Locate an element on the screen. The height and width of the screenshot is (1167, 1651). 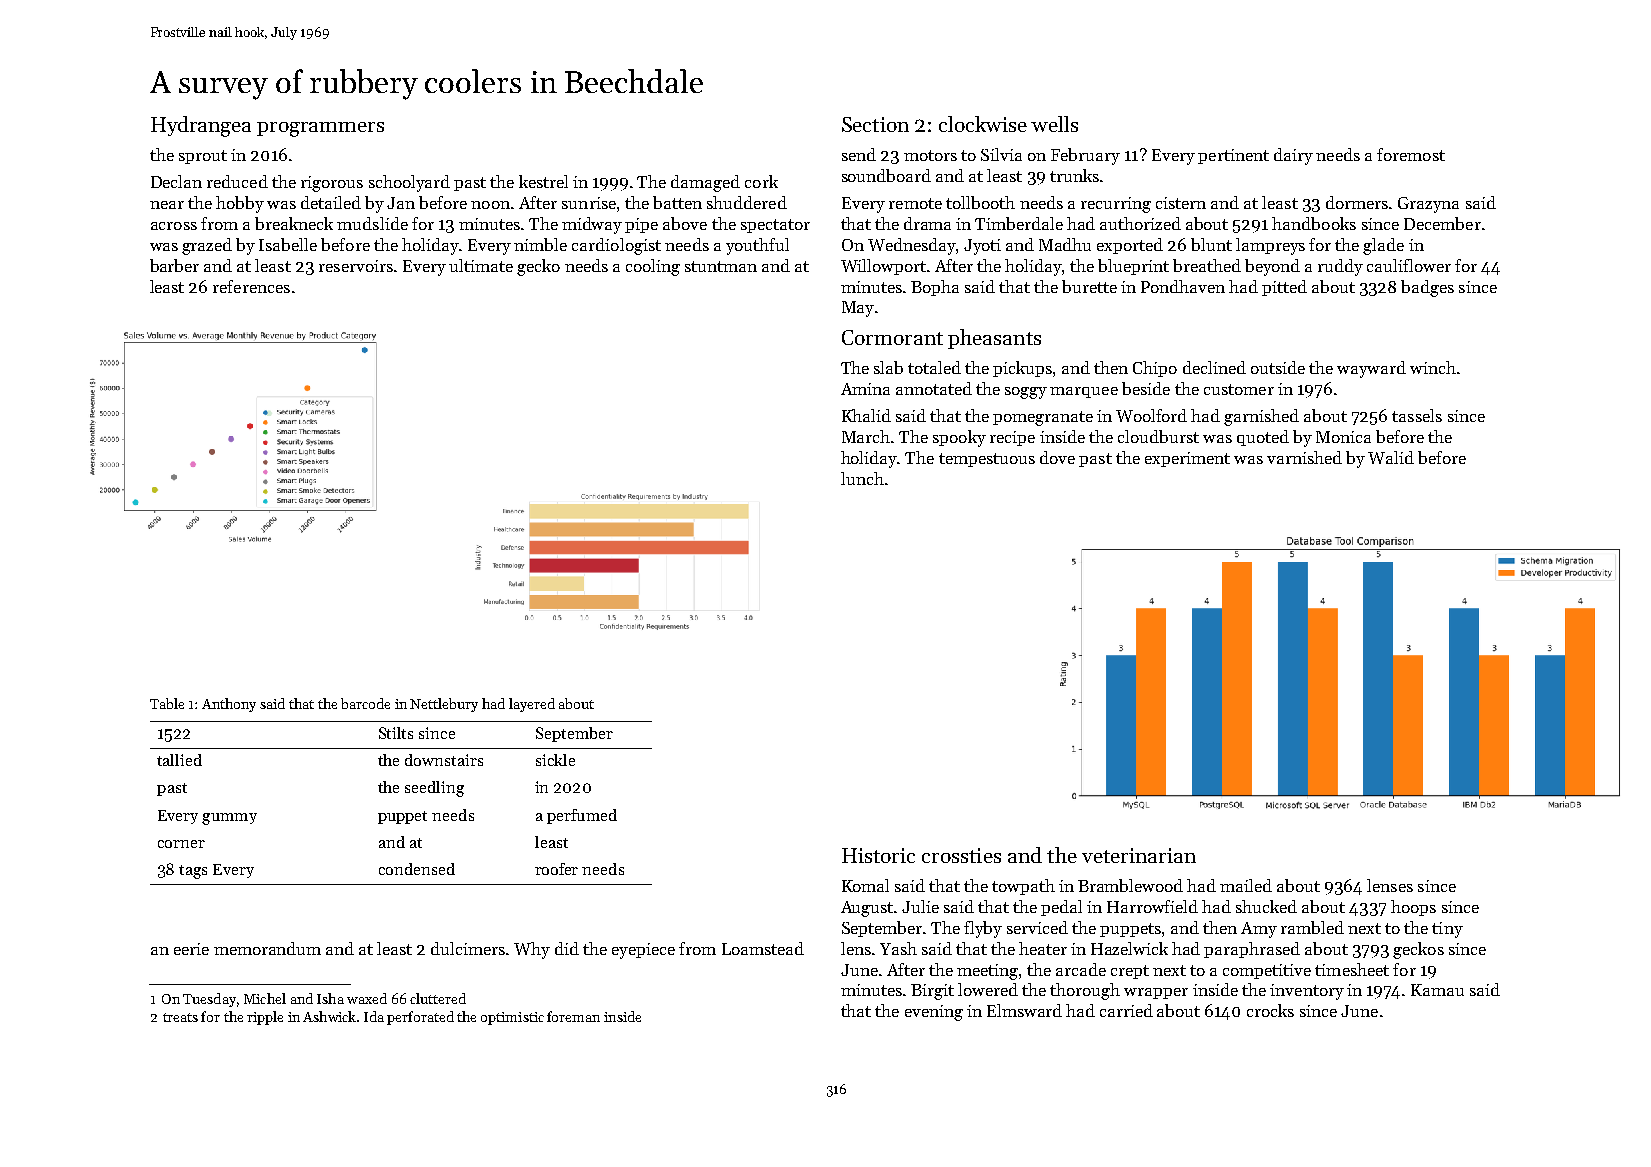
tempestuous is located at coordinates (987, 460).
